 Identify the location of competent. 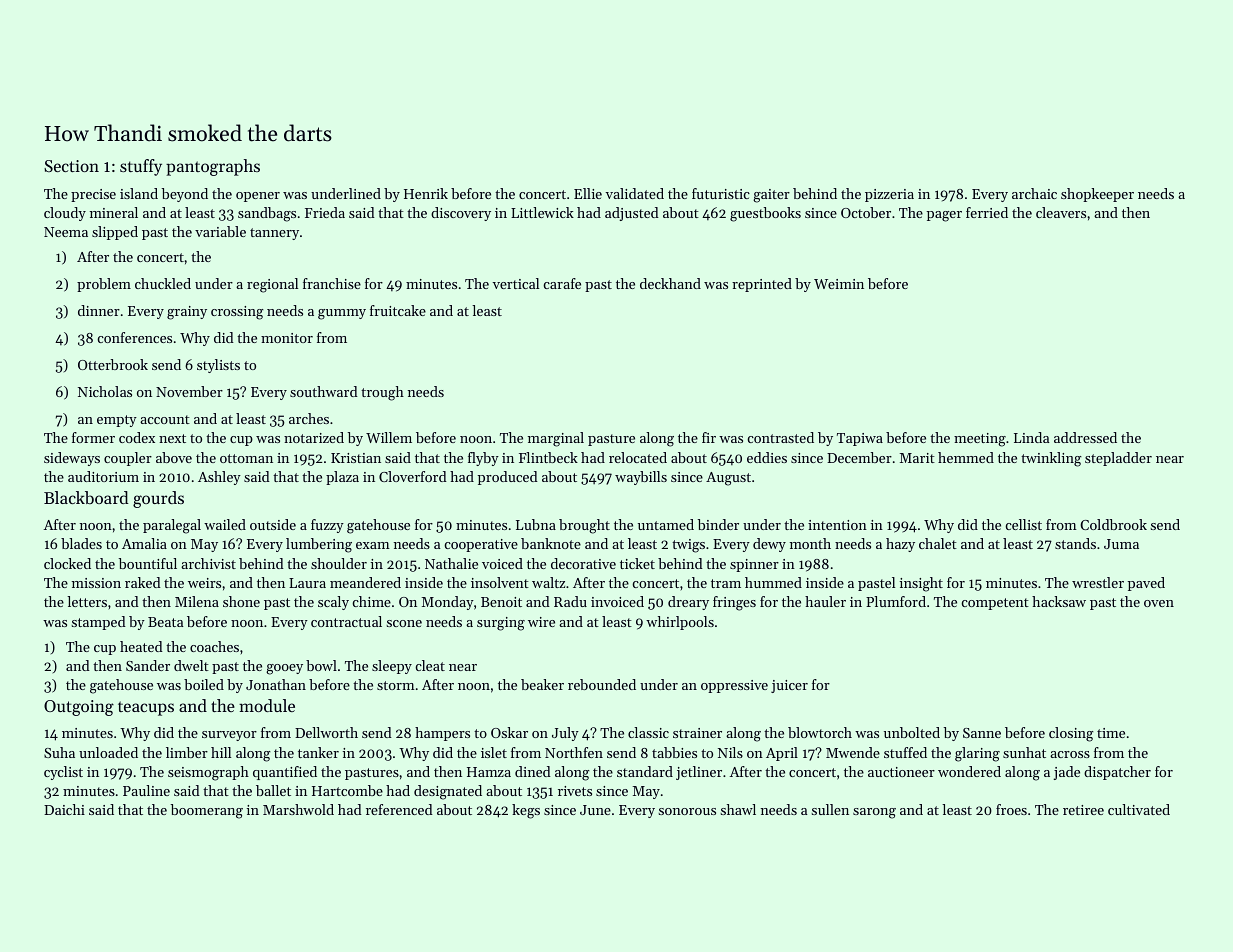
(995, 604).
